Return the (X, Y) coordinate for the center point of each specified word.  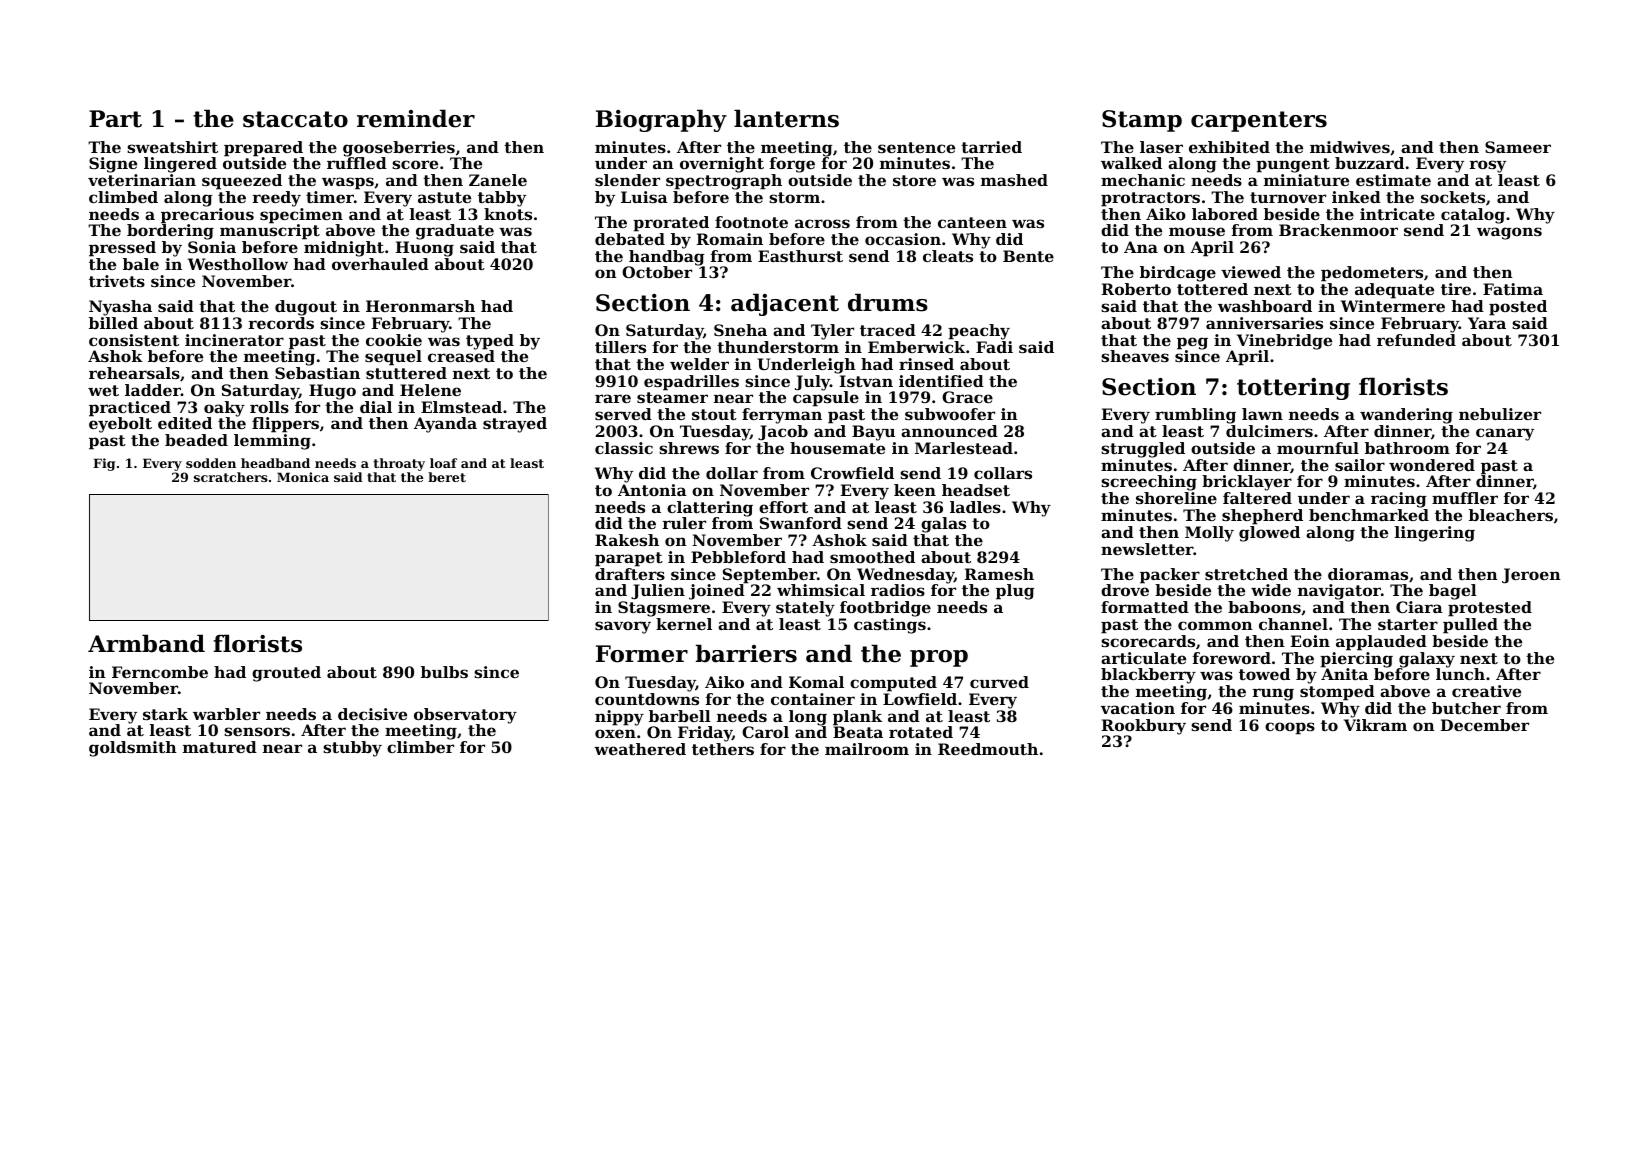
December (1485, 725)
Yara (1487, 323)
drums (888, 302)
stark (165, 714)
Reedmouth (988, 749)
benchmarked (1369, 515)
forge (792, 165)
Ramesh (999, 574)
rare (613, 398)
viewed (1251, 272)
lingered (180, 165)
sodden (211, 463)
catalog (1473, 216)
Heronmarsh (420, 306)
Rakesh (627, 540)
